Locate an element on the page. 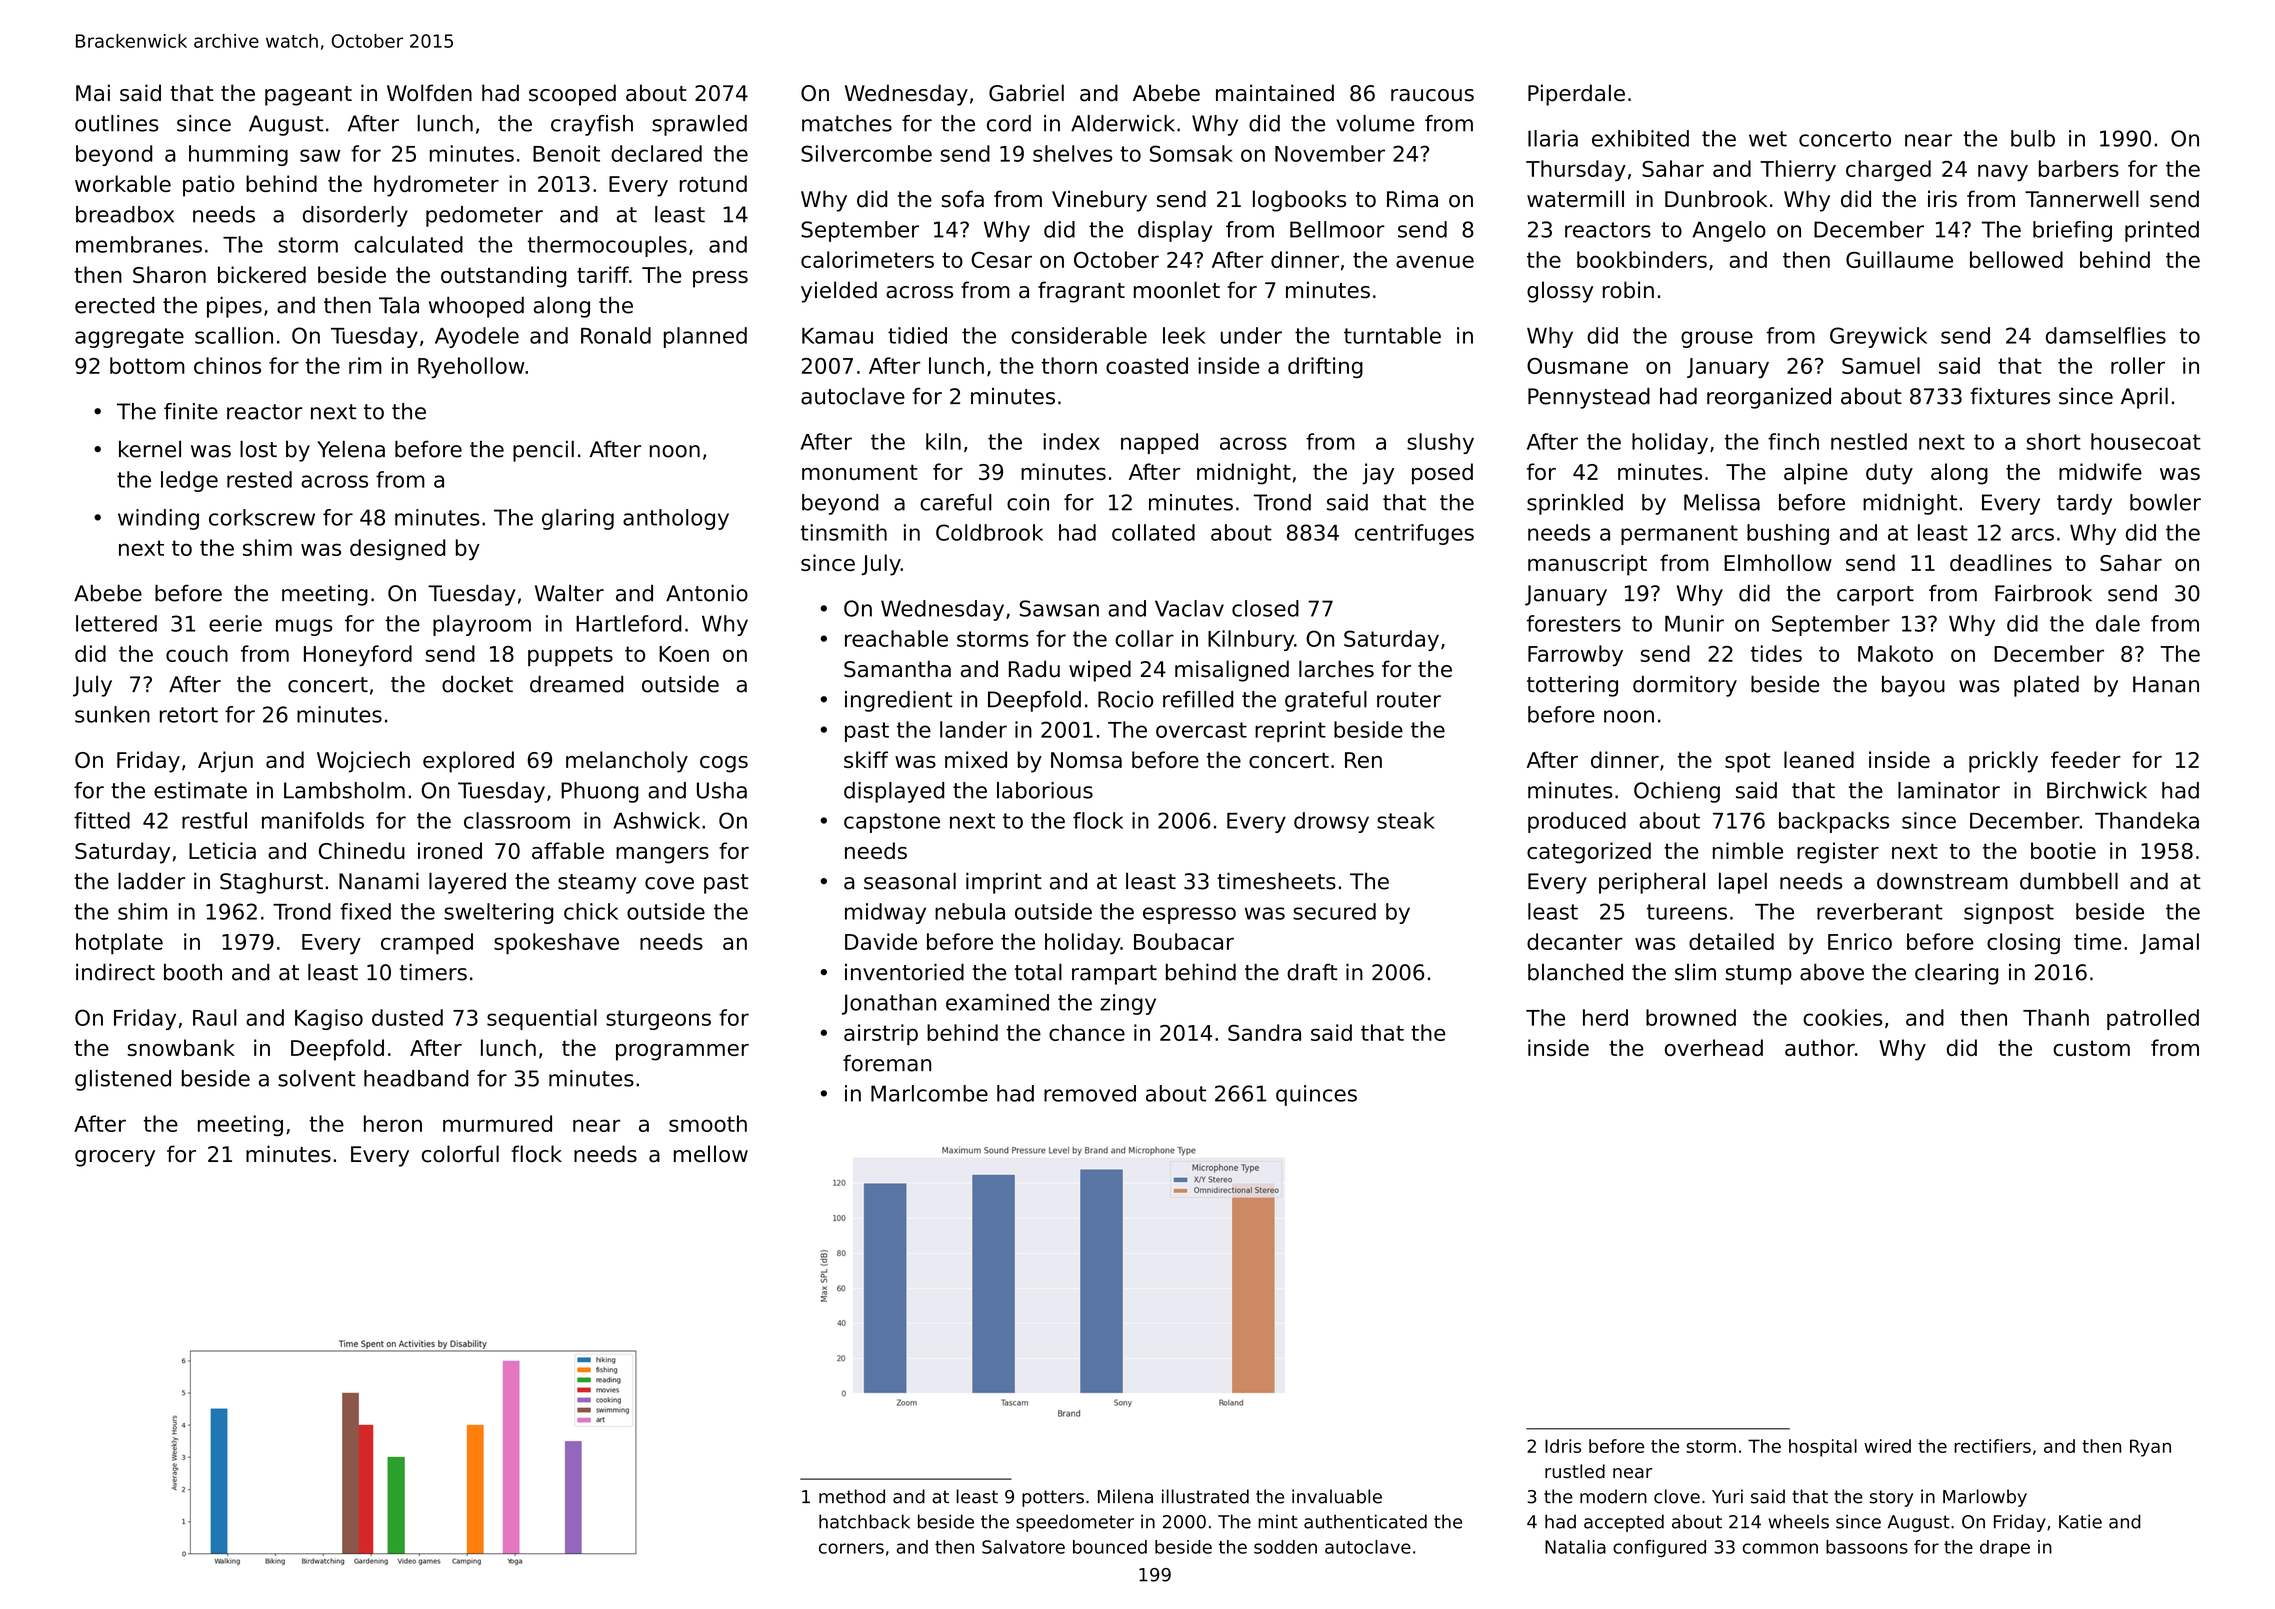 The height and width of the page is (1609, 2275). pedometer is located at coordinates (484, 216).
